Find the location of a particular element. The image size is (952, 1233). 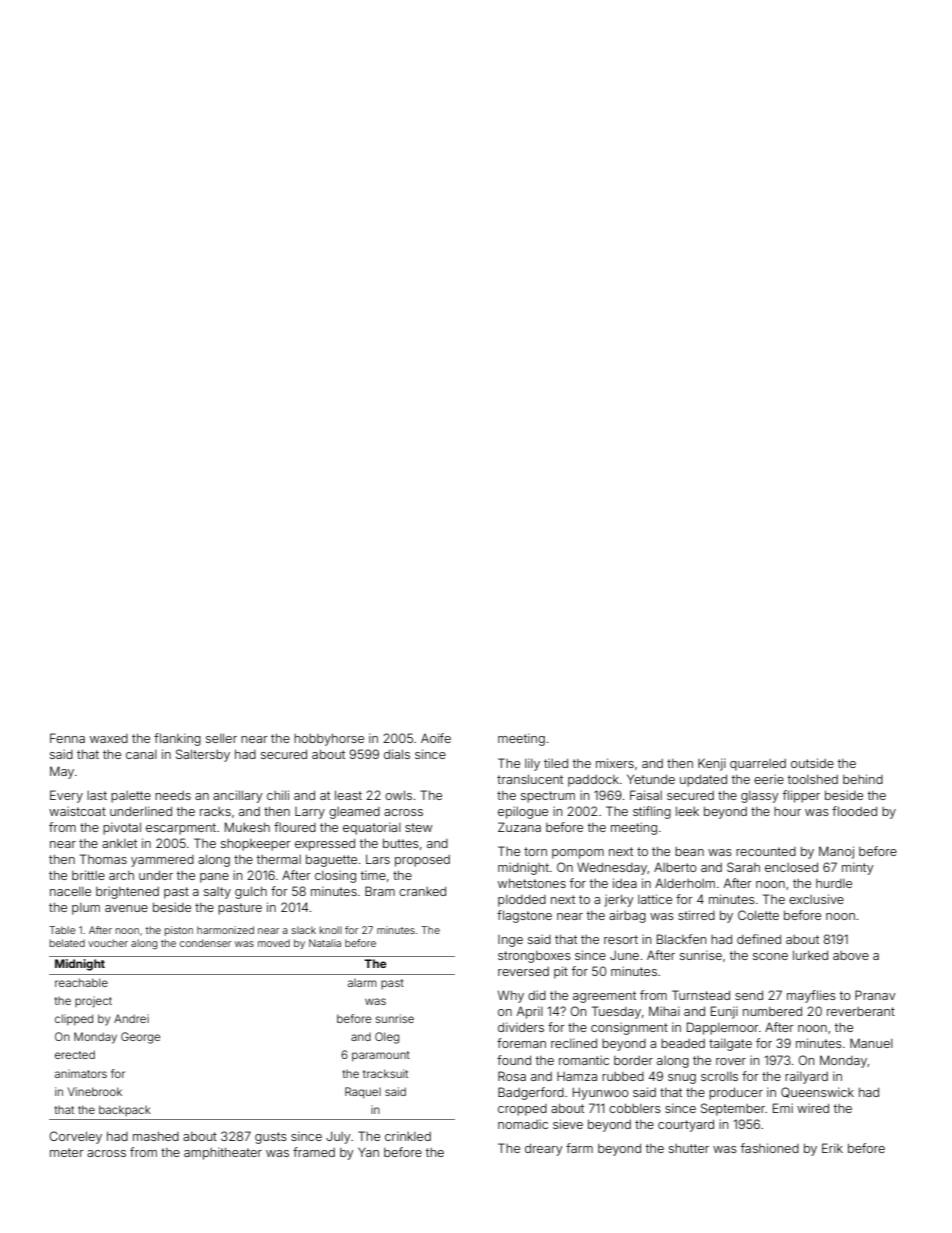

stirred is located at coordinates (696, 915).
